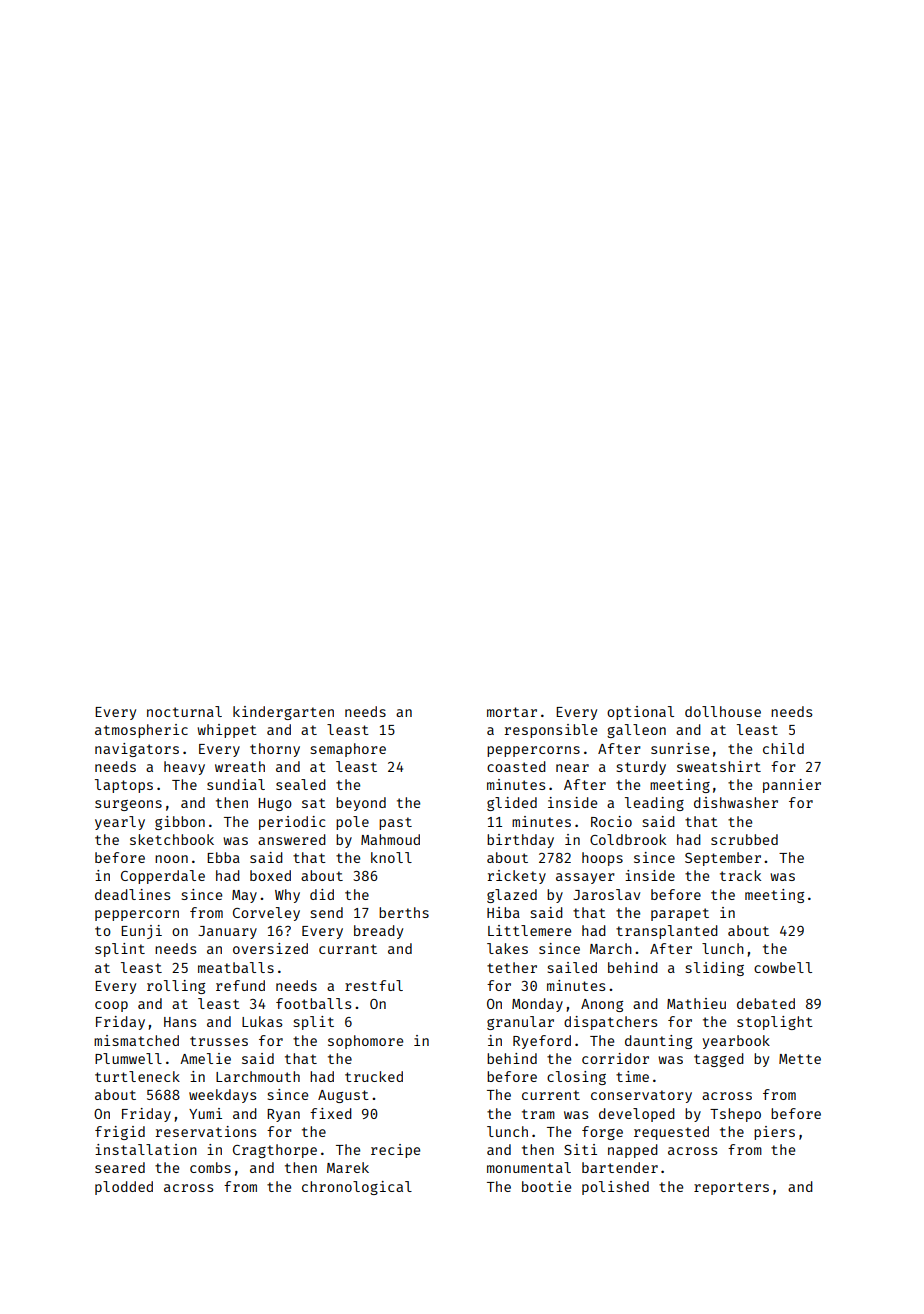 The image size is (924, 1314). Describe the element at coordinates (283, 713) in the screenshot. I see `kindergarten` at that location.
